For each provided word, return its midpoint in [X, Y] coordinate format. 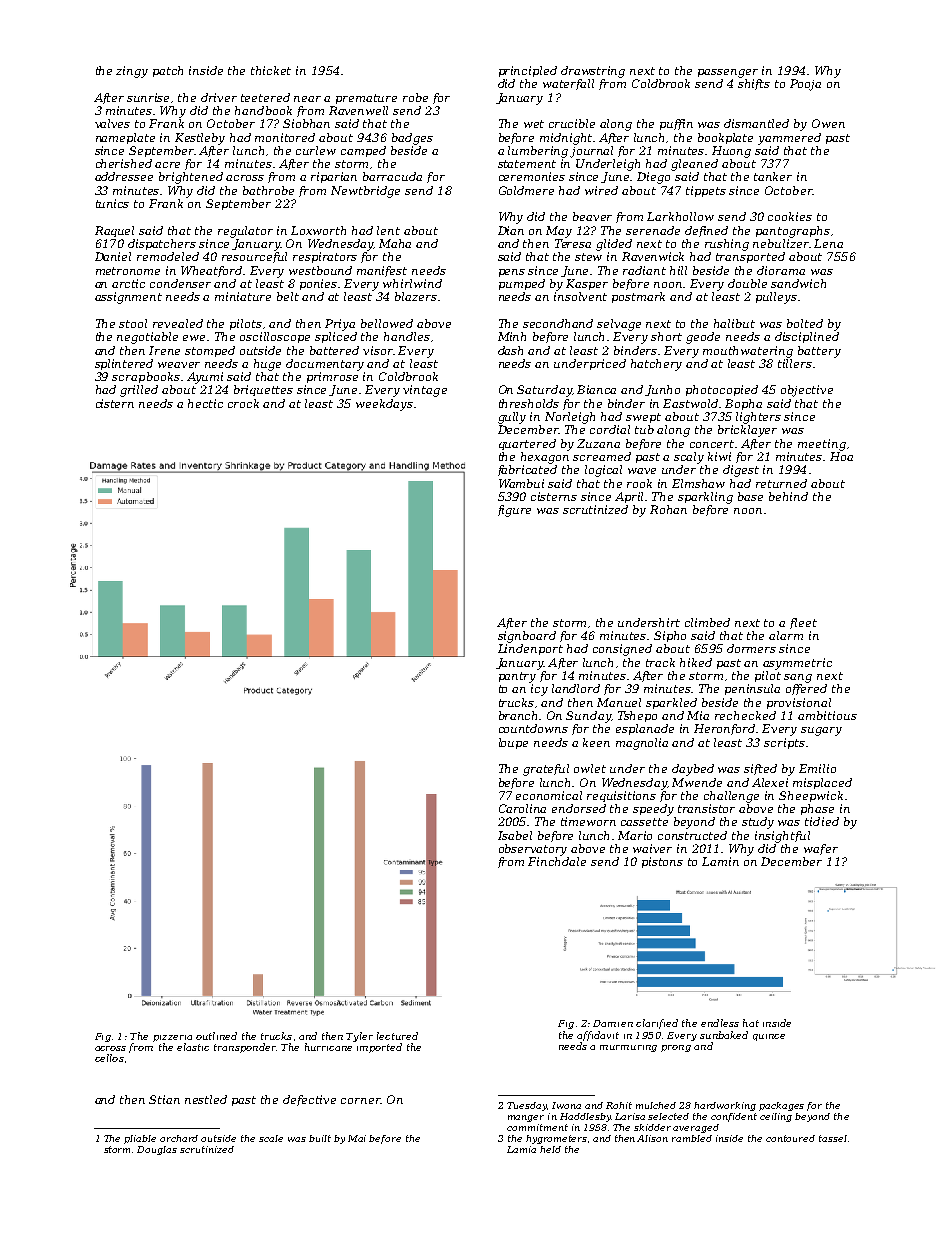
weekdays [384, 405]
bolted [805, 323]
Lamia [521, 1149]
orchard [179, 1138]
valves [112, 123]
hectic [205, 403]
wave [642, 471]
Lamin [720, 861]
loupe [513, 743]
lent [388, 230]
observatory [533, 850]
